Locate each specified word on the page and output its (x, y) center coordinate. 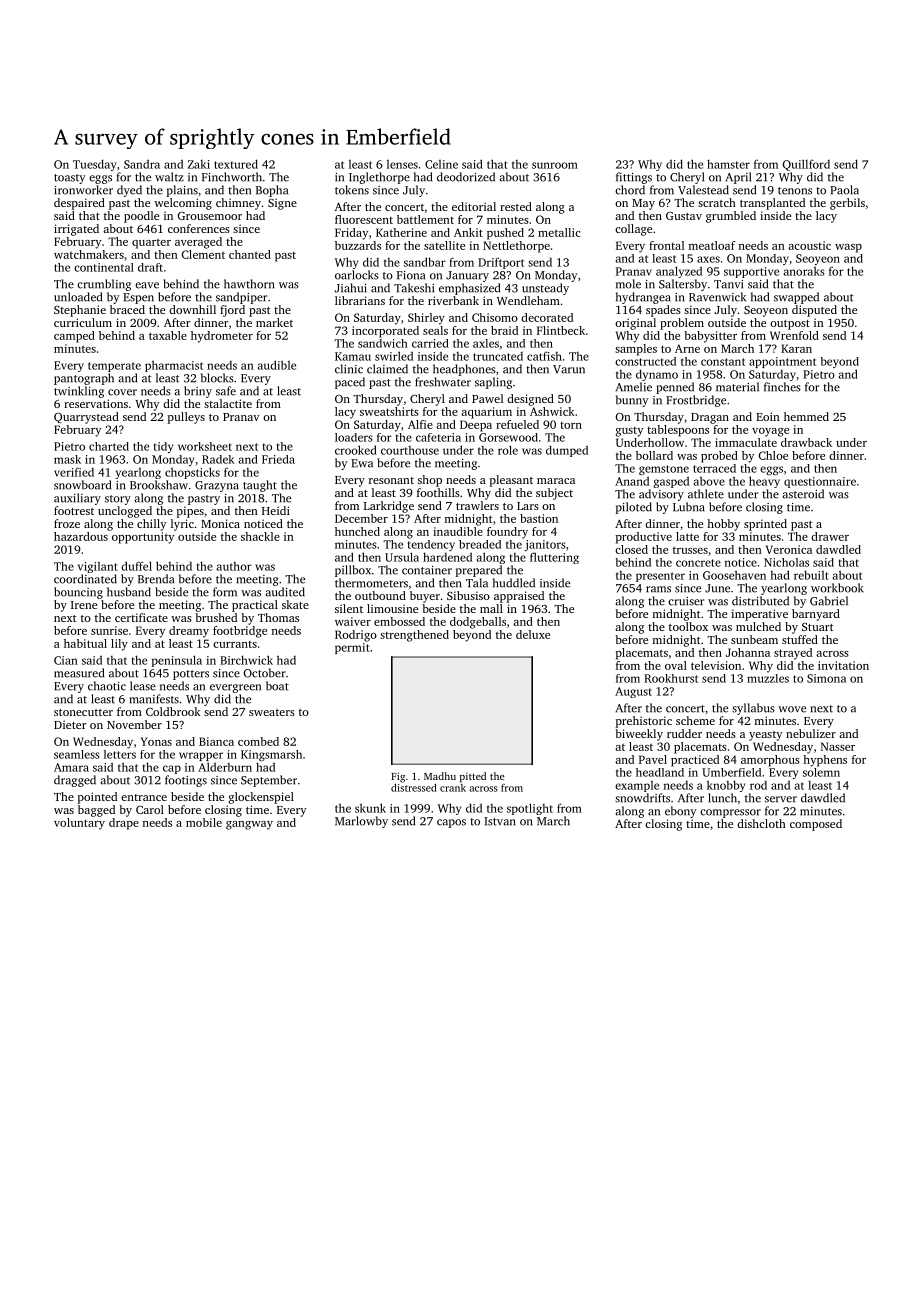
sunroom (555, 165)
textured (236, 164)
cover (122, 392)
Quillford (806, 165)
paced (350, 383)
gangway (249, 825)
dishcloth (761, 823)
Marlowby (361, 822)
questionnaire (820, 482)
